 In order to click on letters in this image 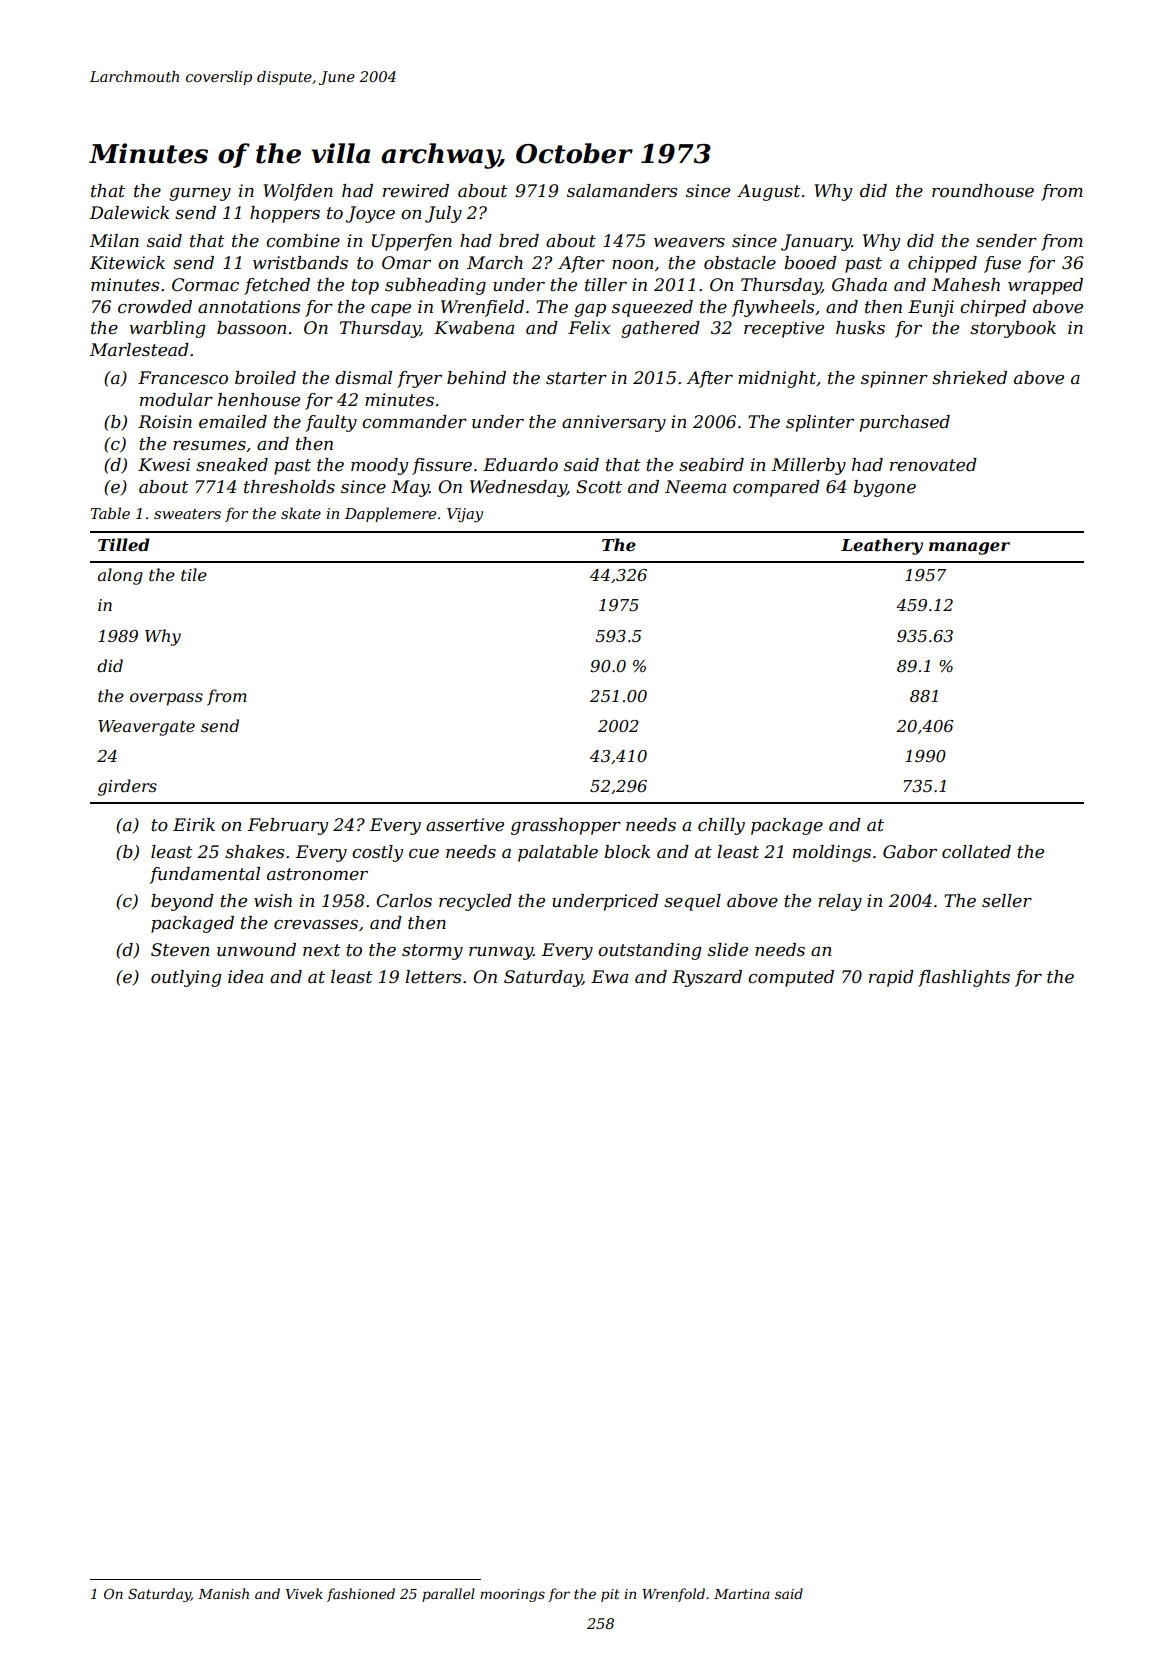, I will do `click(433, 977)`.
